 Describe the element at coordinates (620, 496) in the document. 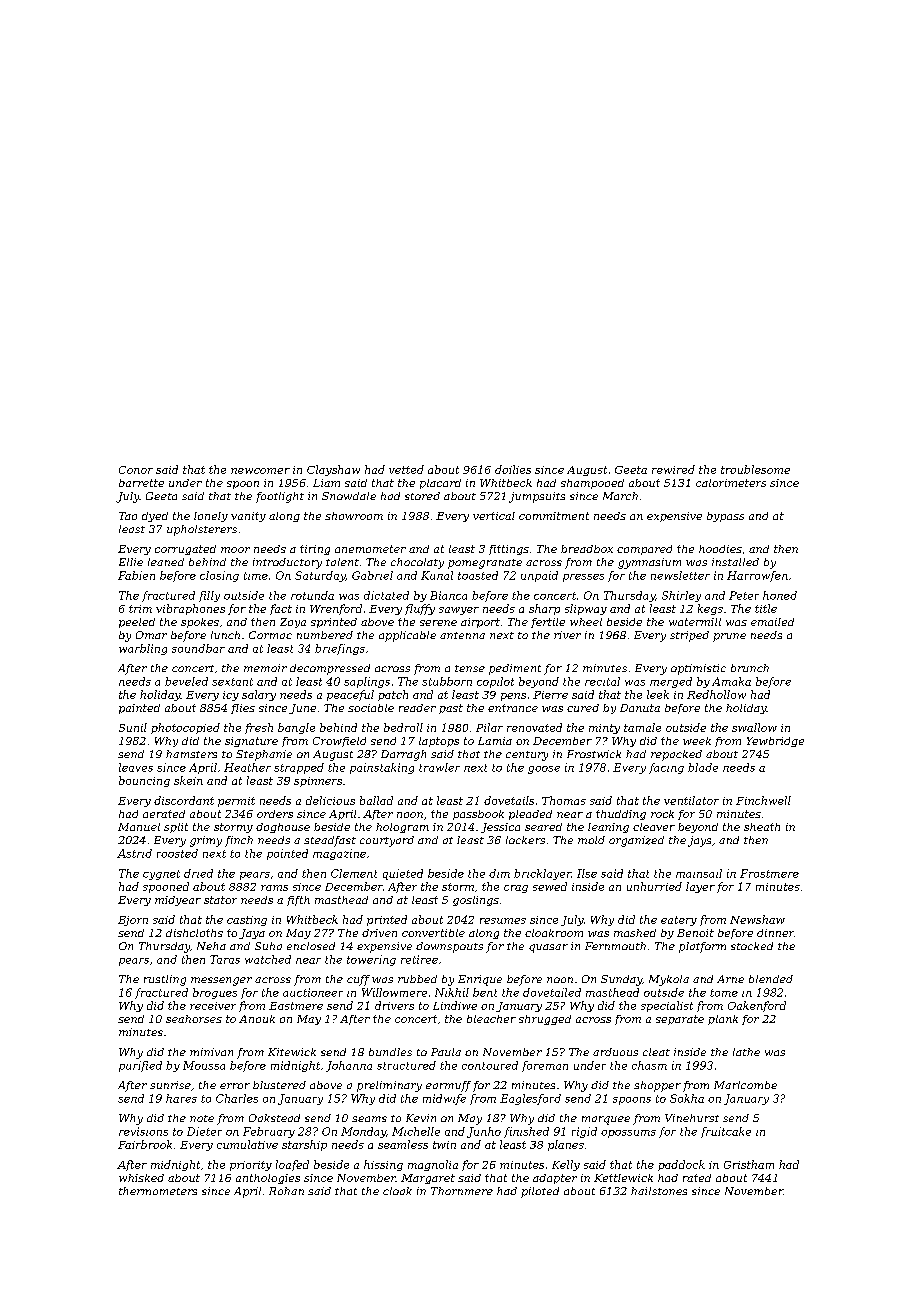

I see `March` at that location.
